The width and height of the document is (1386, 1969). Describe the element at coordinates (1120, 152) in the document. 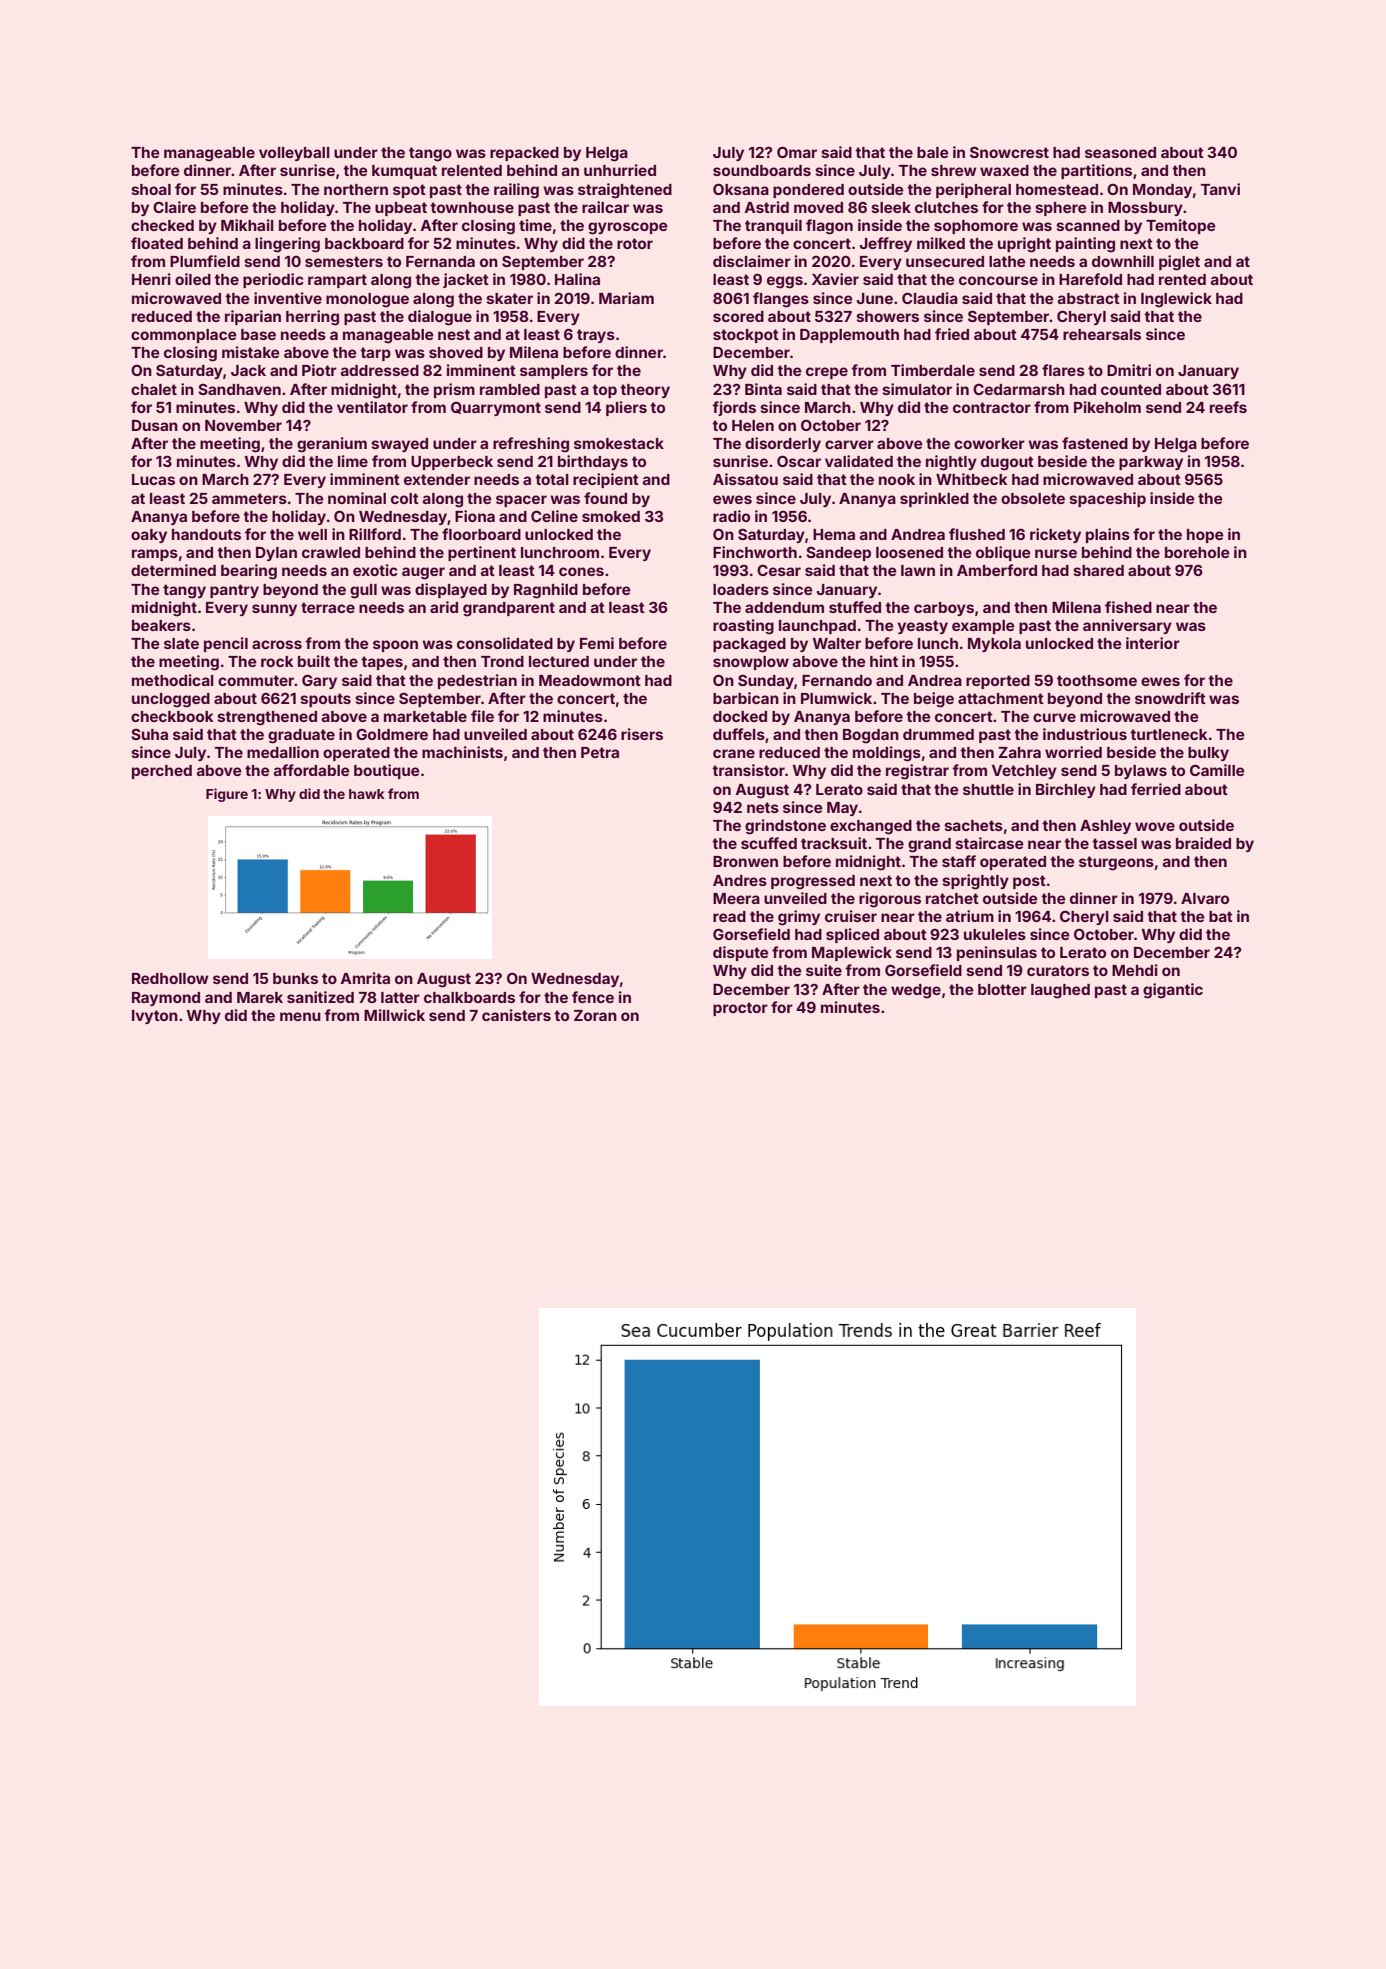

I see `seasoned` at that location.
